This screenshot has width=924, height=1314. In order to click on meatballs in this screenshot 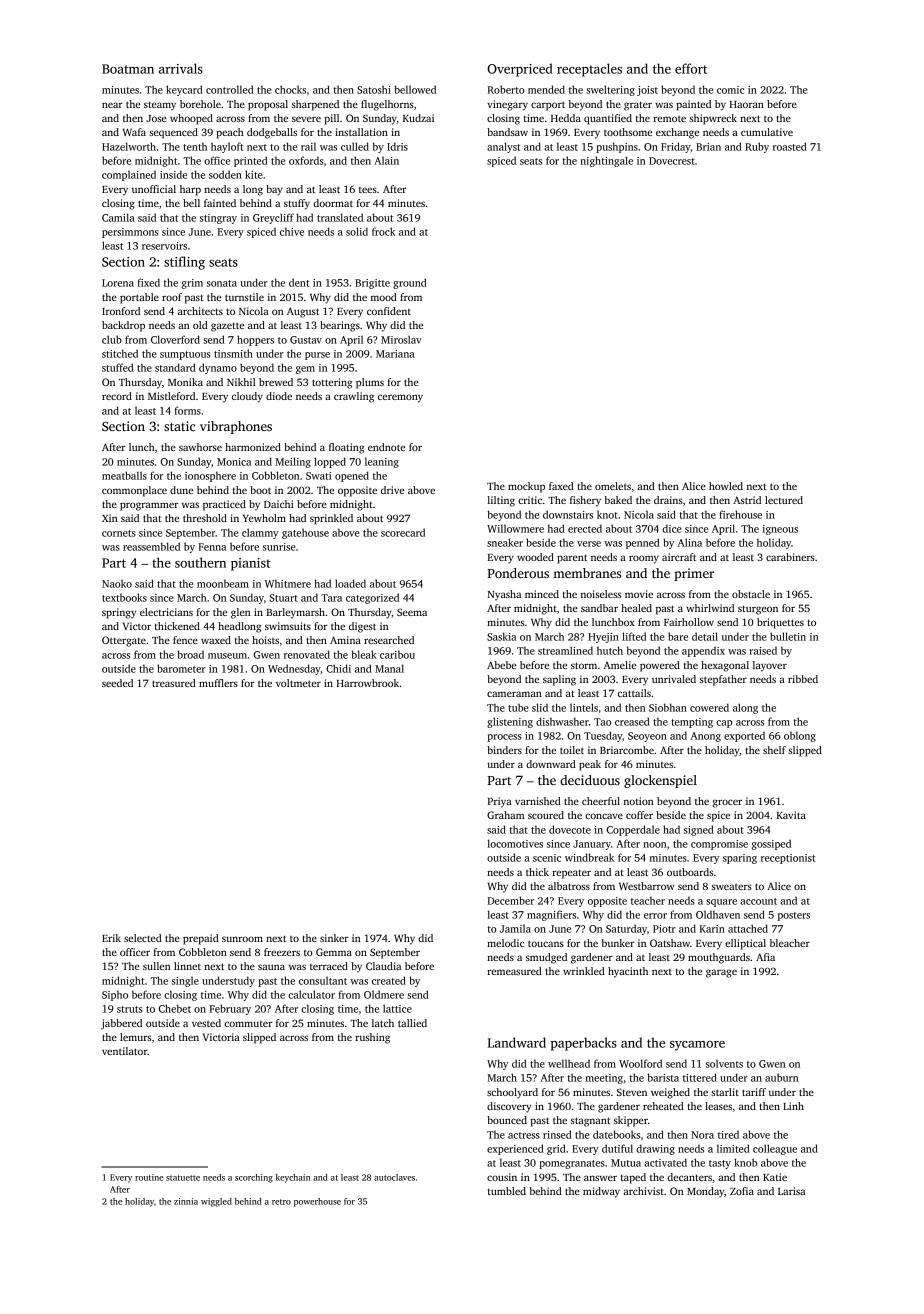, I will do `click(124, 475)`.
